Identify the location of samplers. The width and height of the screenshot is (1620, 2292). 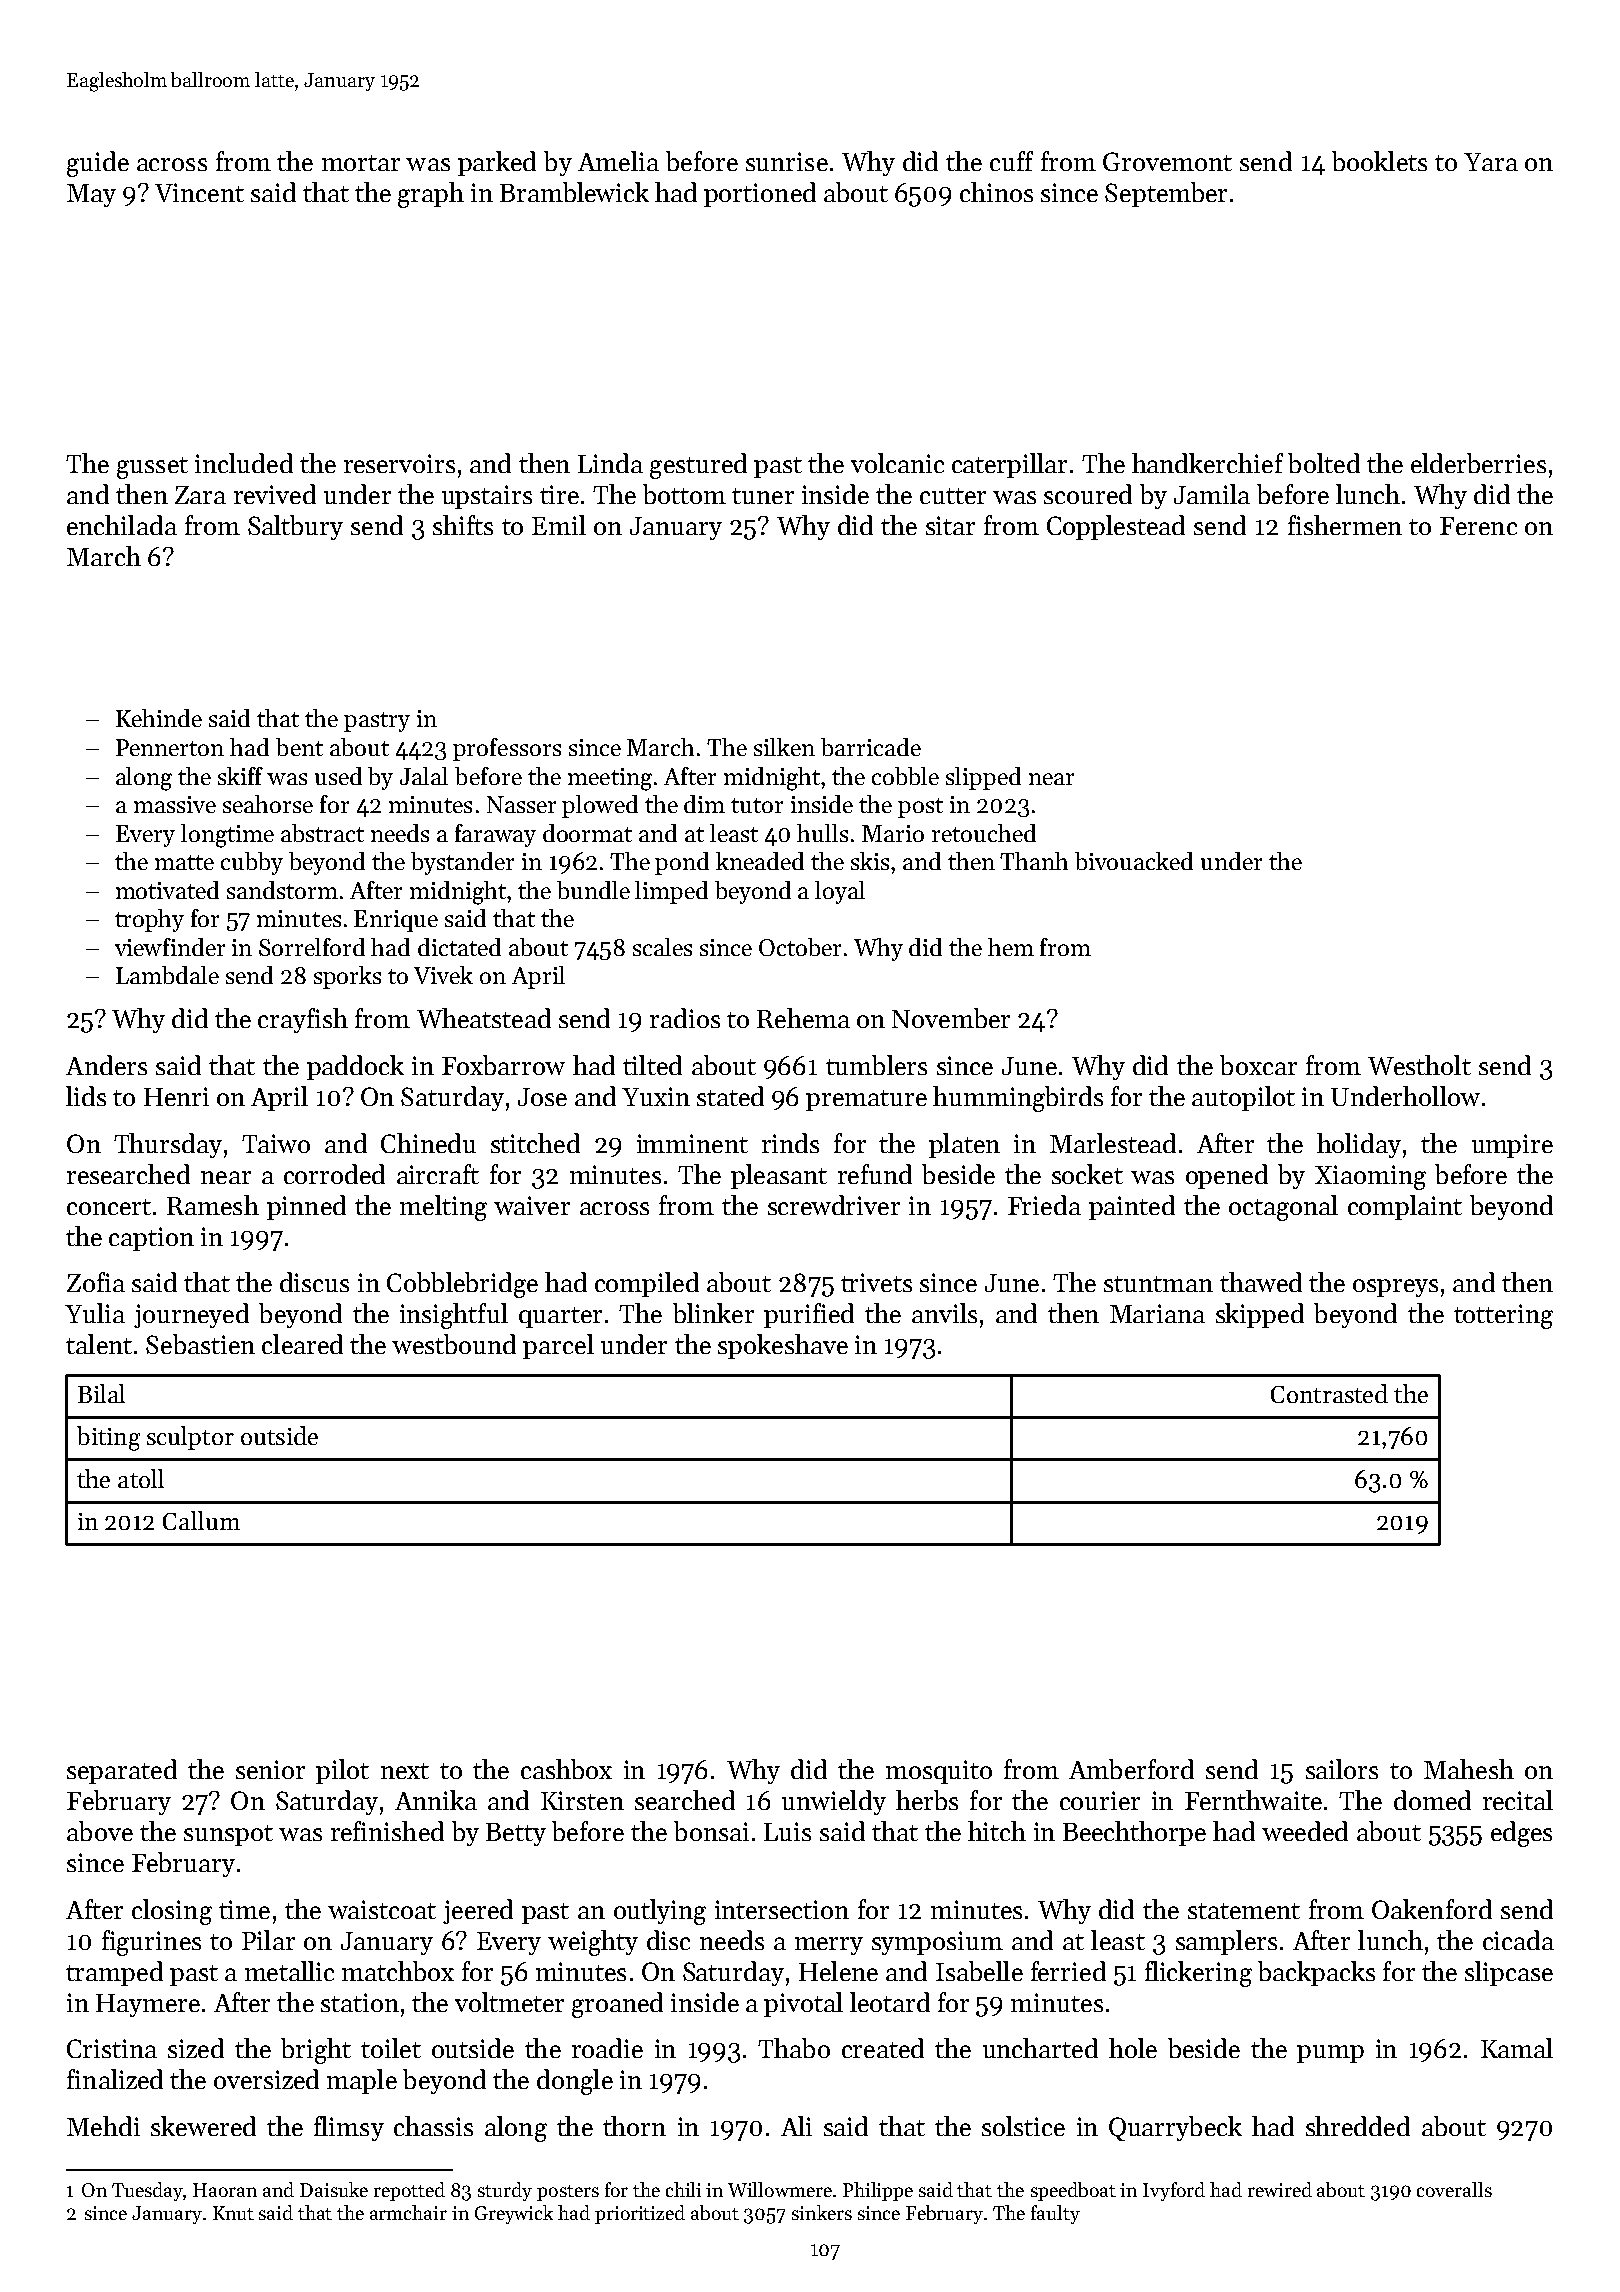
(1226, 1942).
